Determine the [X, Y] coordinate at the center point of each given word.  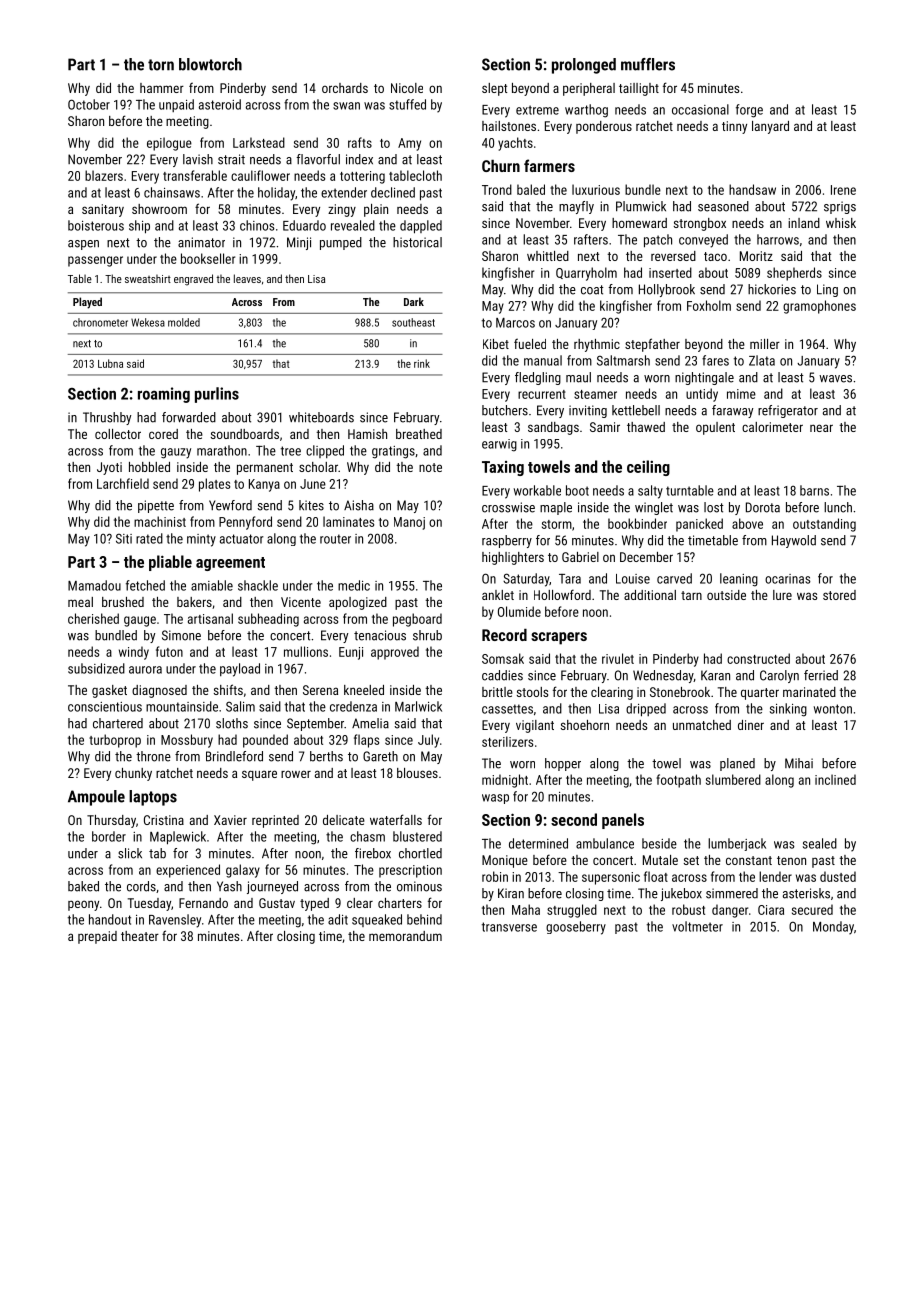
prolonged [584, 66]
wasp [495, 799]
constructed [758, 658]
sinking [788, 710]
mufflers [648, 64]
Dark [414, 301]
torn [161, 65]
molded [184, 322]
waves [835, 379]
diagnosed [159, 691]
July [428, 741]
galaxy [243, 871]
